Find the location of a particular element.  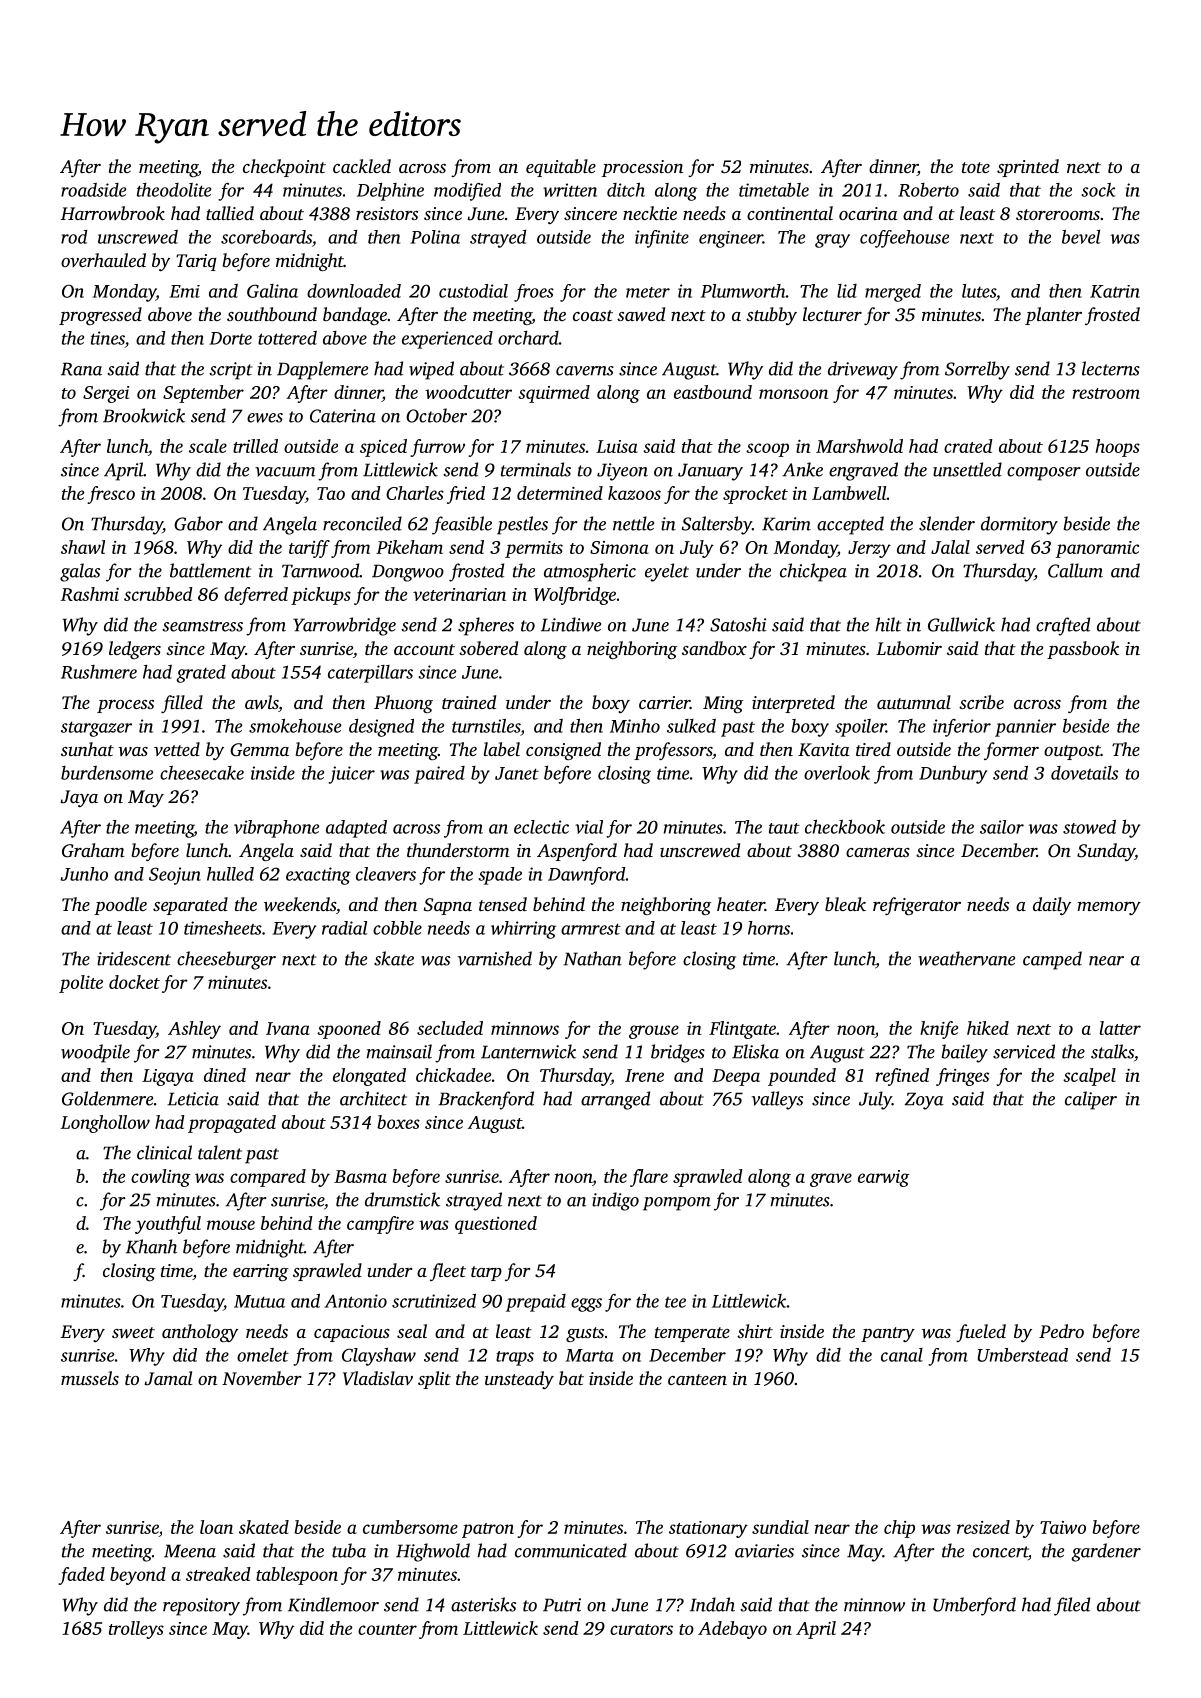

Pedro is located at coordinates (1061, 1331).
